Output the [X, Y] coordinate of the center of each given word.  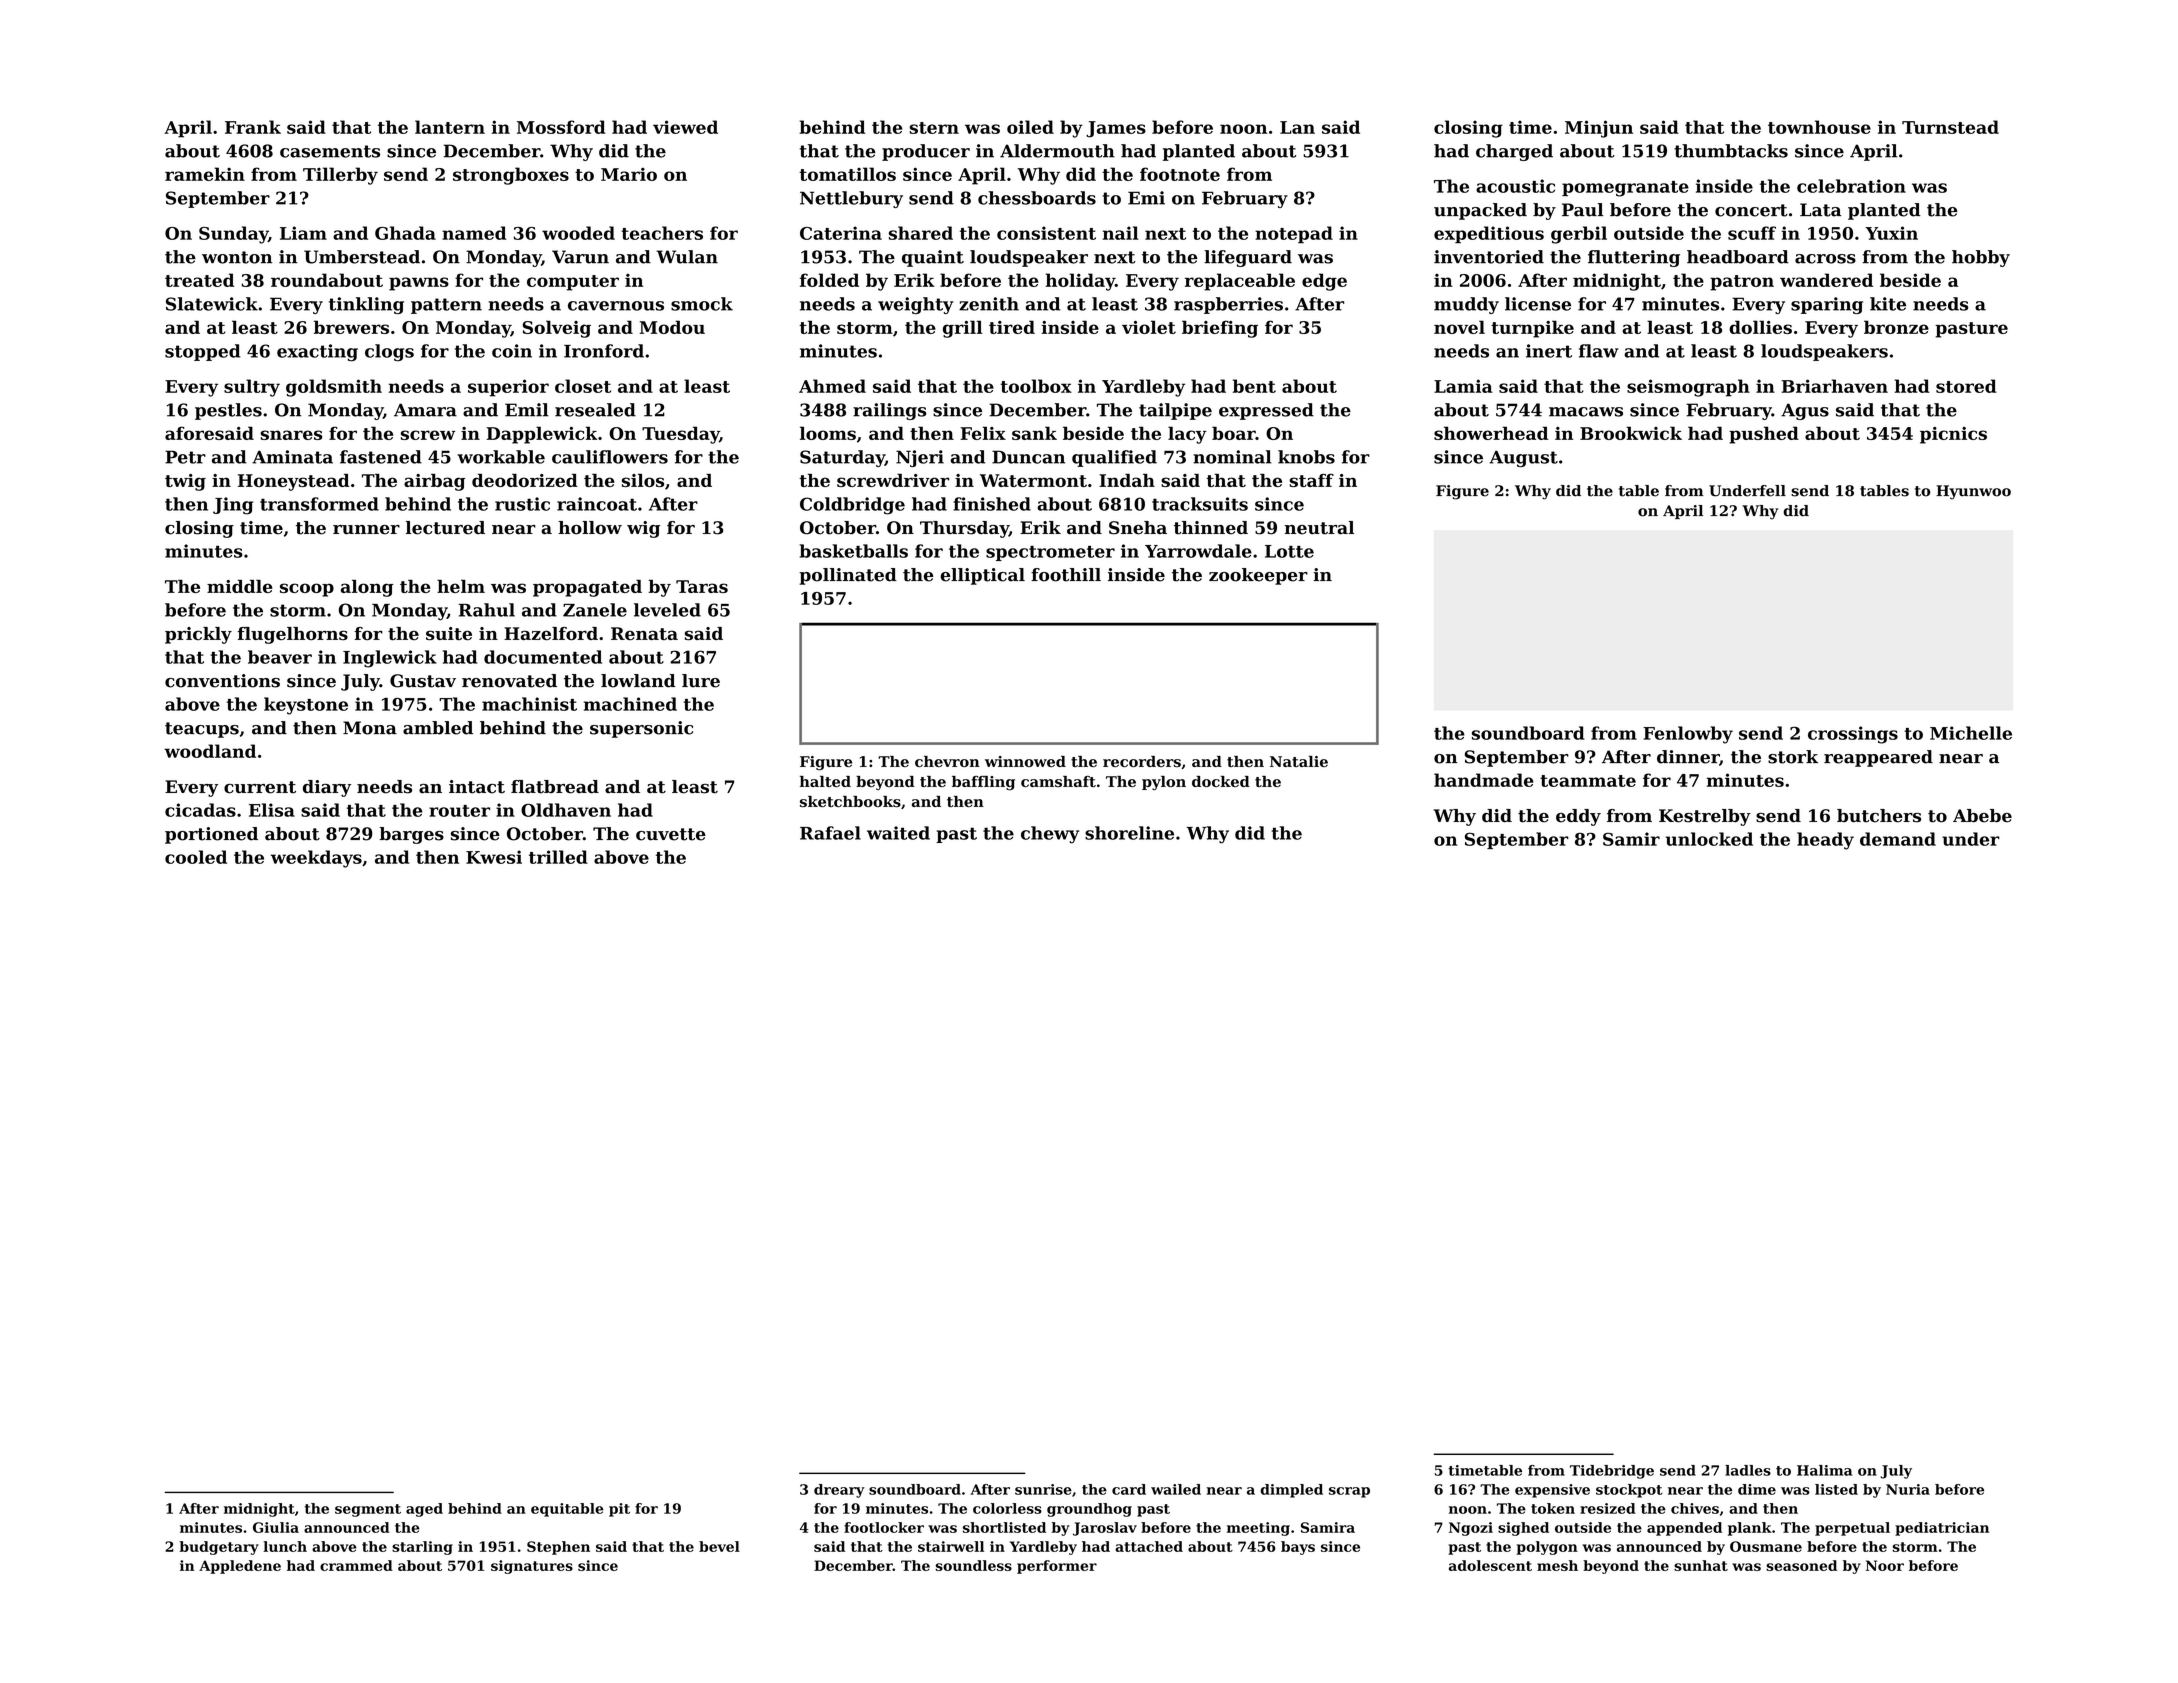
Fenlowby [1688, 735]
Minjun [1599, 129]
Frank [253, 127]
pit [619, 1510]
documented [543, 657]
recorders [1142, 761]
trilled [558, 857]
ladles [1748, 1470]
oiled [1030, 127]
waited [898, 833]
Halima [1824, 1470]
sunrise [1043, 1489]
